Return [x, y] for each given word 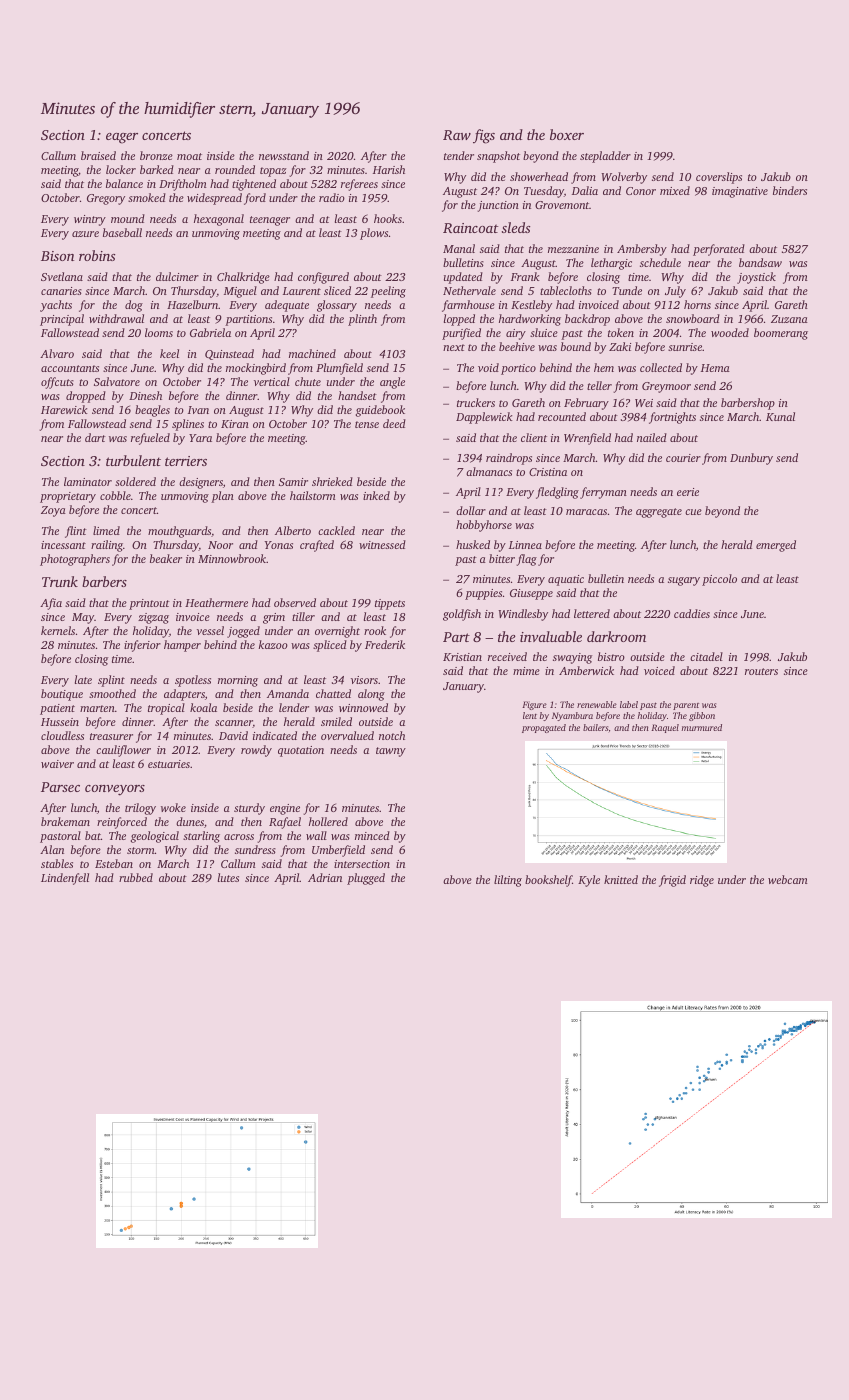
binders [790, 190]
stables [57, 863]
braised [98, 155]
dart [95, 437]
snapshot [498, 157]
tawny [391, 752]
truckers [476, 402]
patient [57, 709]
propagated [544, 728]
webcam [788, 879]
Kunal [780, 416]
